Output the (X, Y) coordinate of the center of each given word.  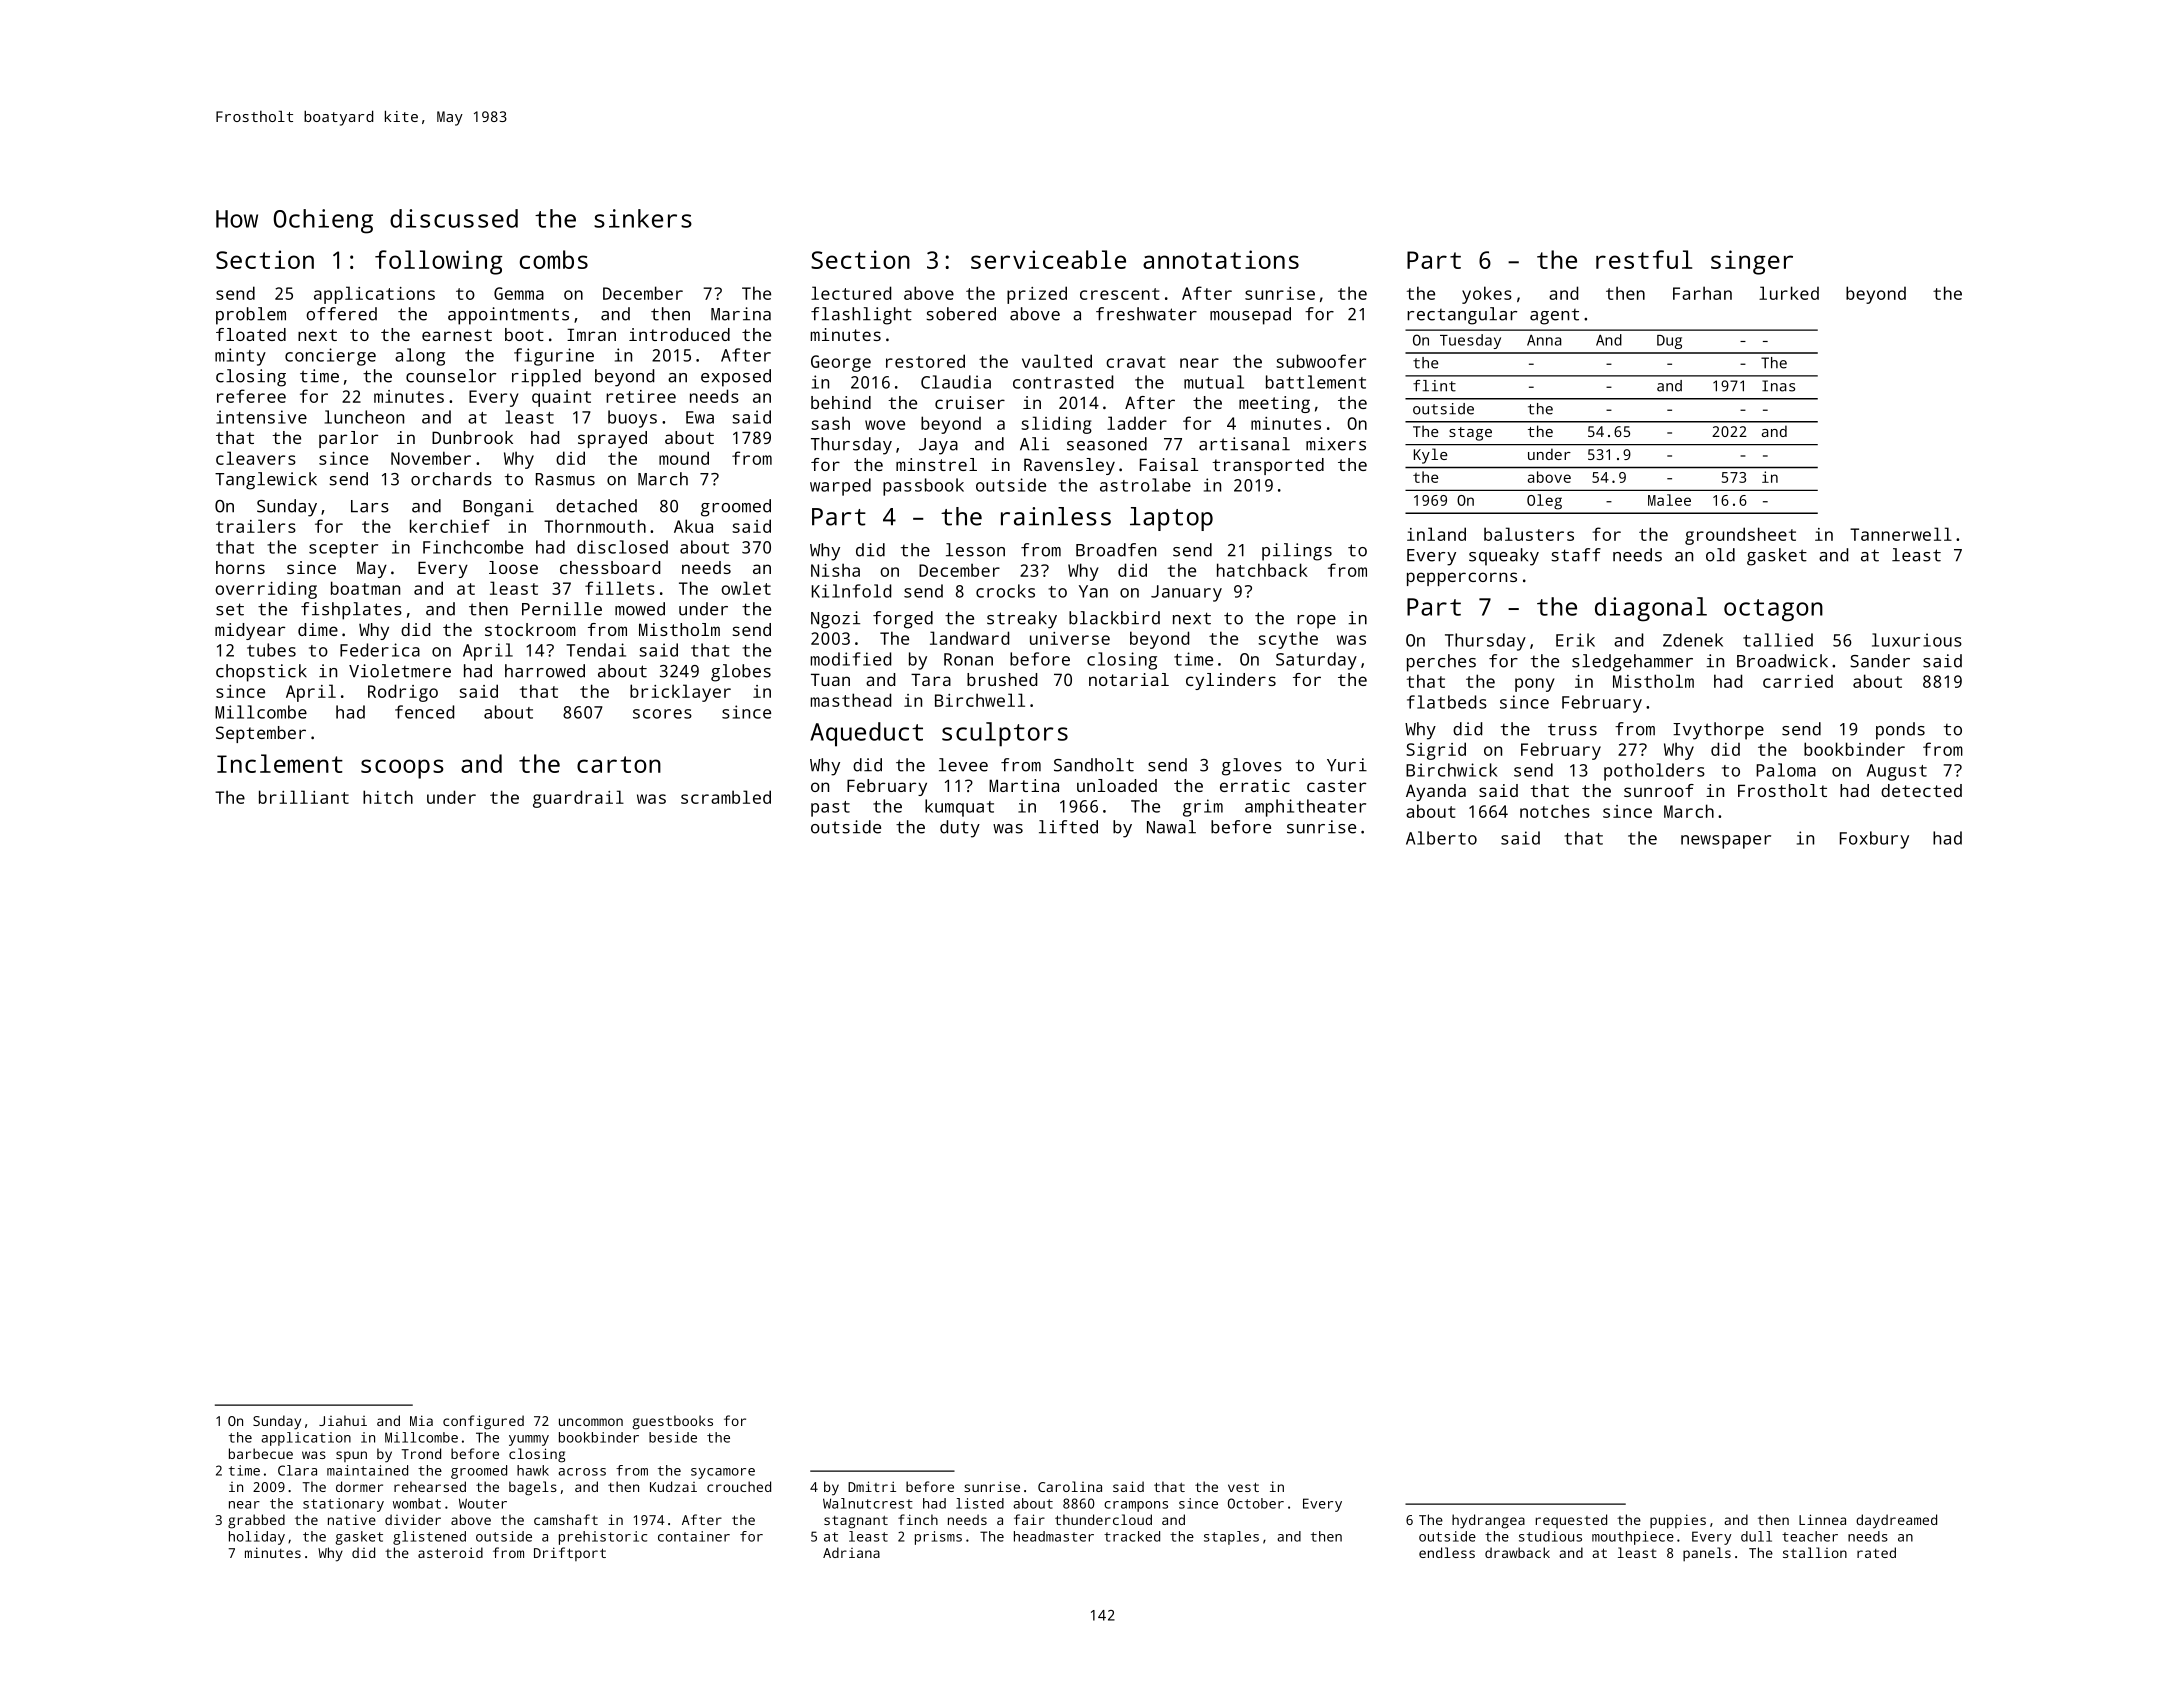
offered (341, 314)
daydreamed (1896, 1521)
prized (1037, 295)
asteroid (450, 1552)
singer (1752, 262)
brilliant (304, 797)
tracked (1132, 1536)
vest (1243, 1487)
